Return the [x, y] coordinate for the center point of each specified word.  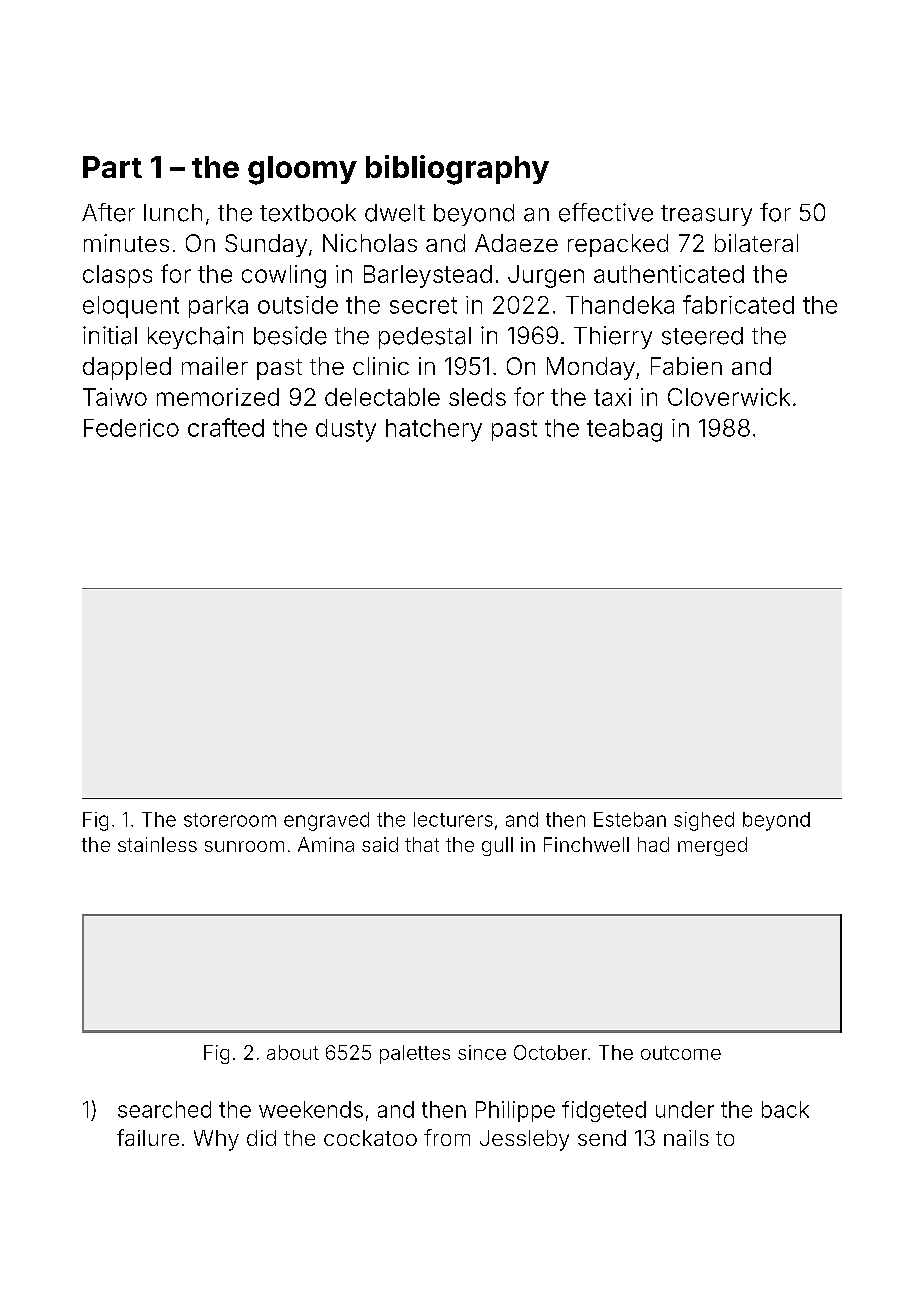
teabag [624, 430]
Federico [131, 428]
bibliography [457, 170]
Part [112, 167]
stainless [157, 844]
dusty [346, 430]
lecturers [453, 819]
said [380, 844]
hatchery [434, 430]
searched [164, 1109]
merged [712, 846]
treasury [706, 215]
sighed [704, 821]
